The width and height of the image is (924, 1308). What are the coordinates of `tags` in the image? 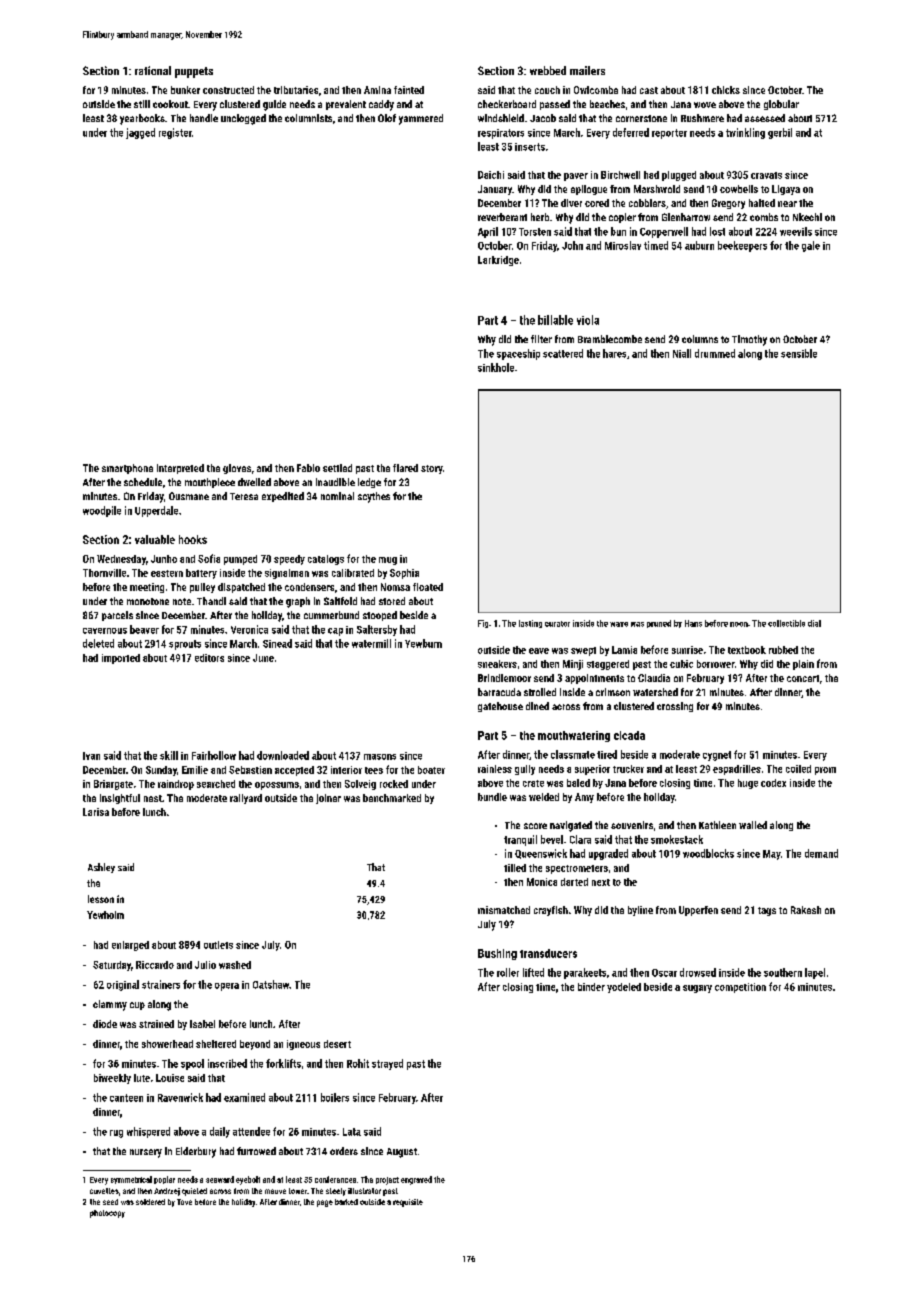 It's located at (767, 911).
